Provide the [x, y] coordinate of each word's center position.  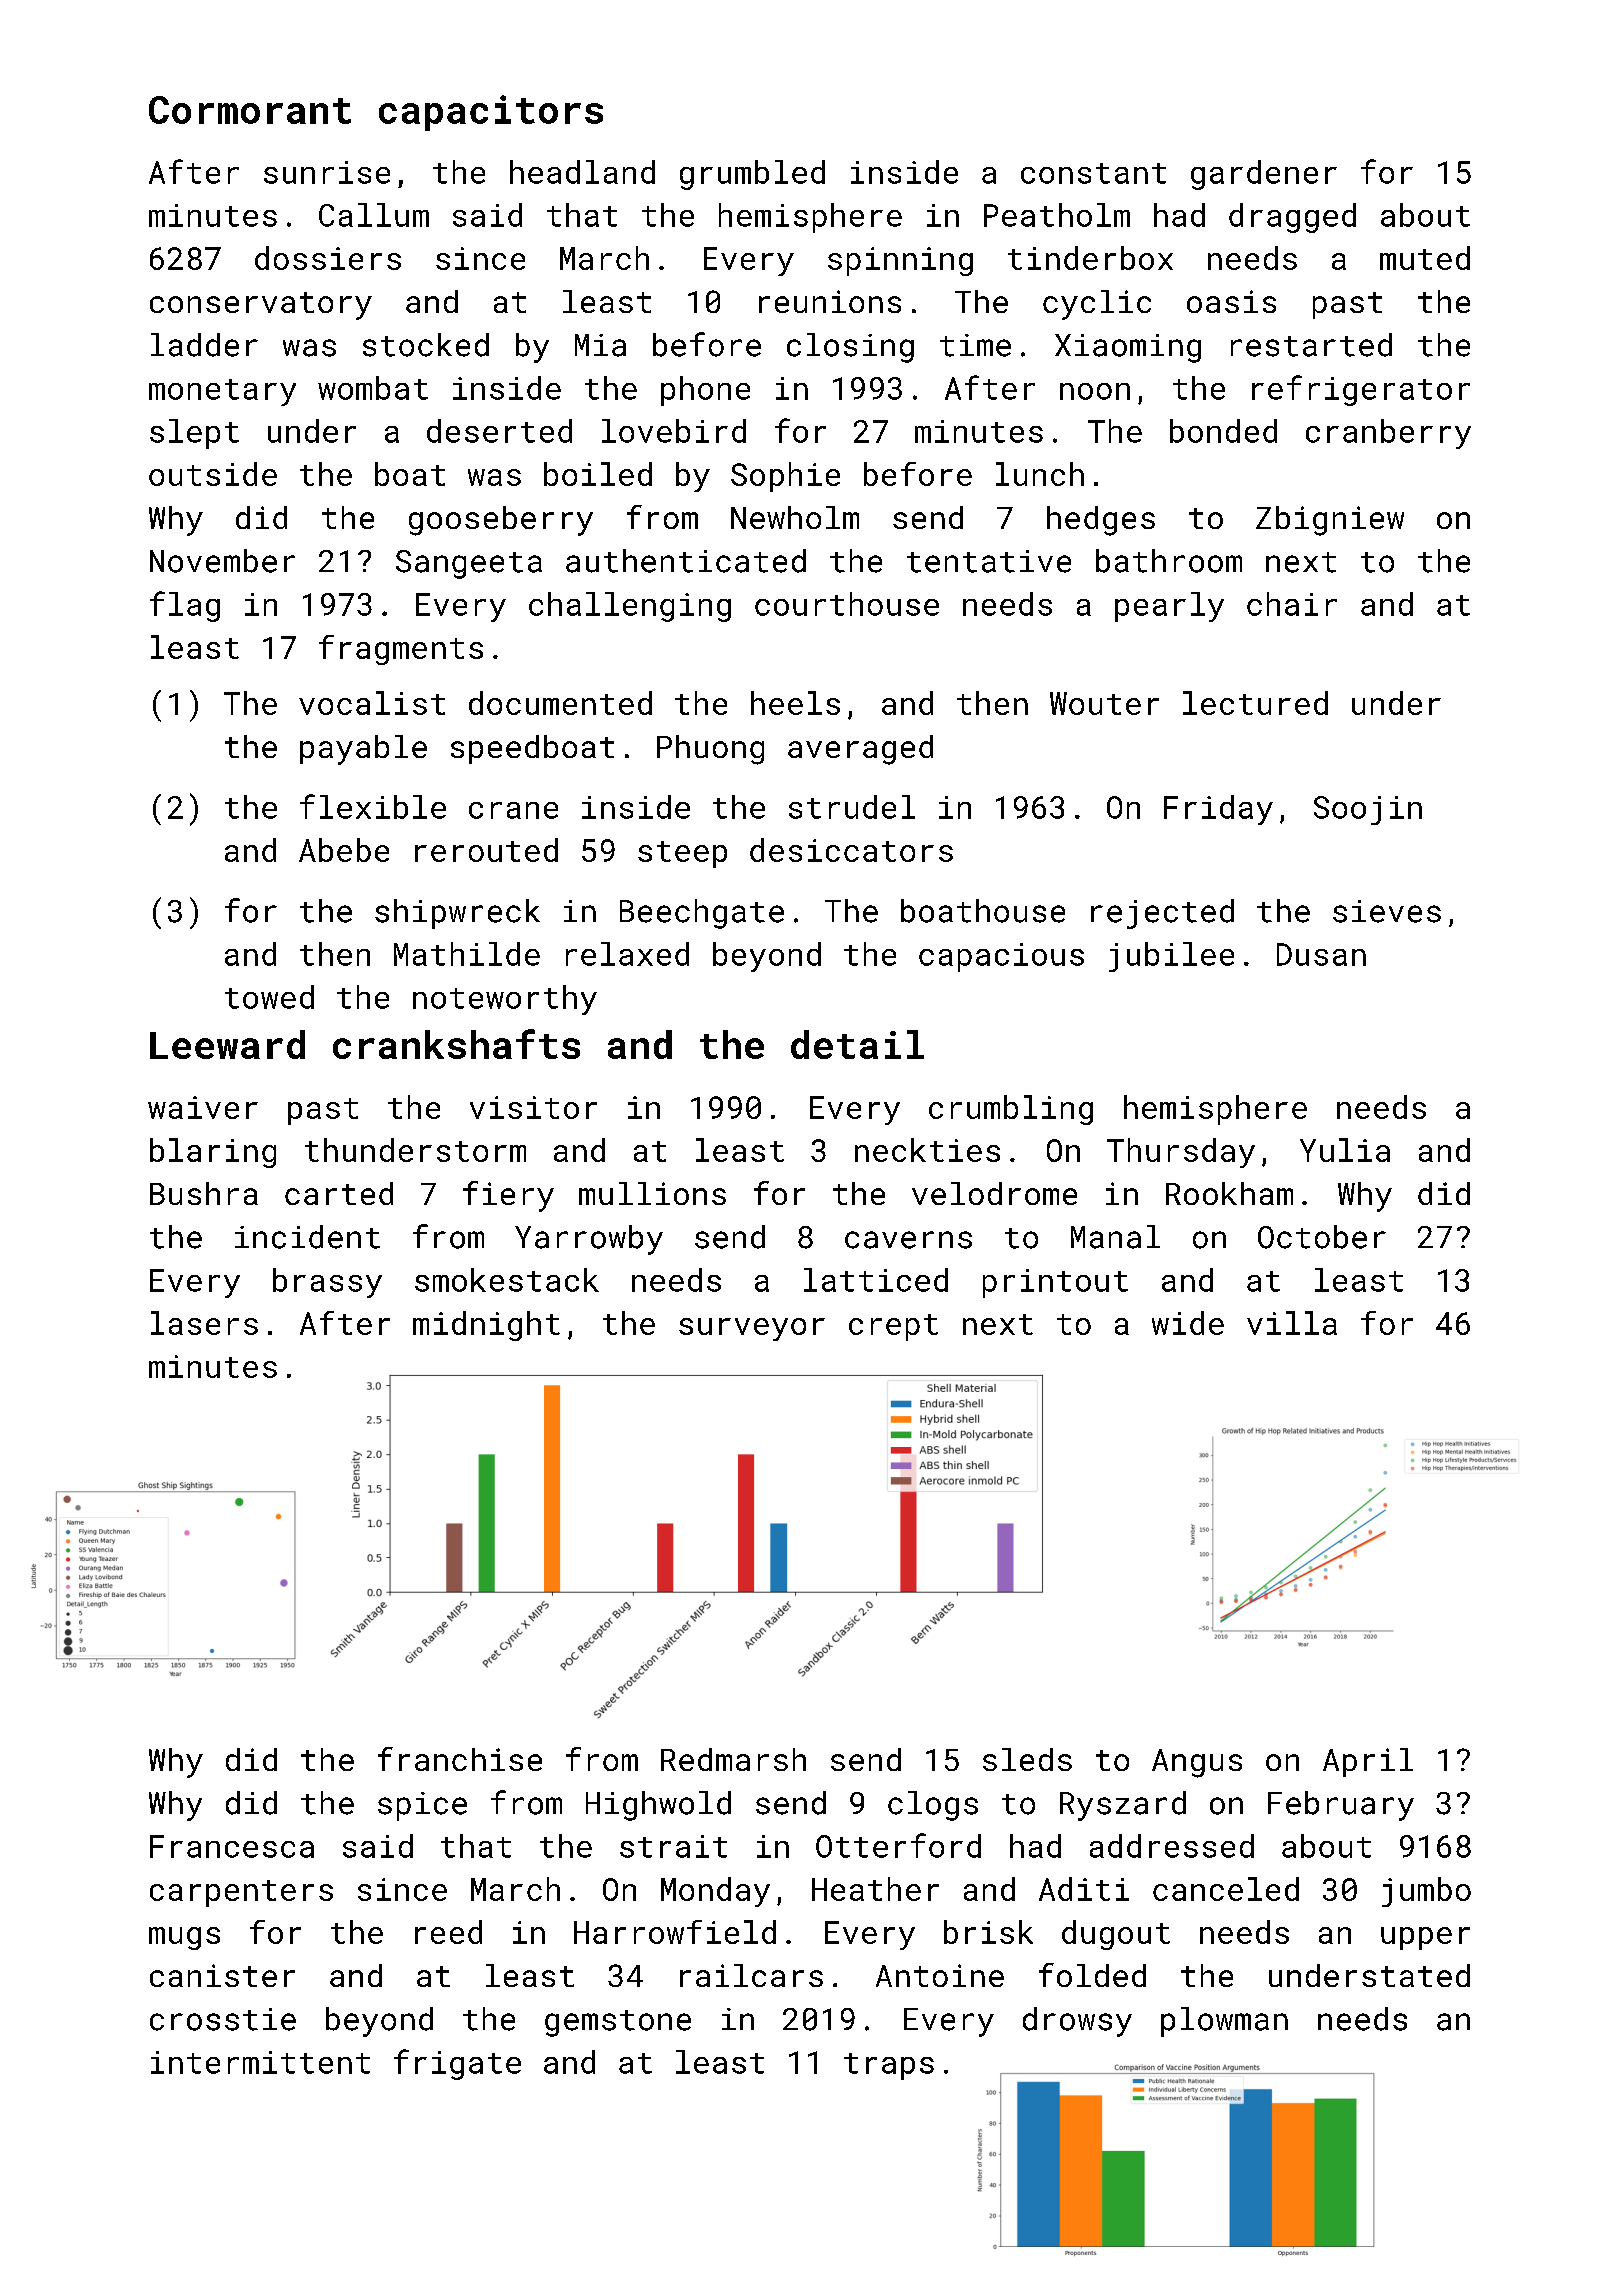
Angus [1197, 1763]
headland [582, 172]
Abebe [344, 850]
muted [1425, 258]
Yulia [1345, 1150]
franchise [460, 1759]
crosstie [223, 2019]
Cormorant [250, 110]
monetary [222, 392]
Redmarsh [733, 1759]
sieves [1387, 911]
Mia [600, 345]
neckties [927, 1150]
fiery [508, 1196]
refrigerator [1361, 390]
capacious [1001, 957]
